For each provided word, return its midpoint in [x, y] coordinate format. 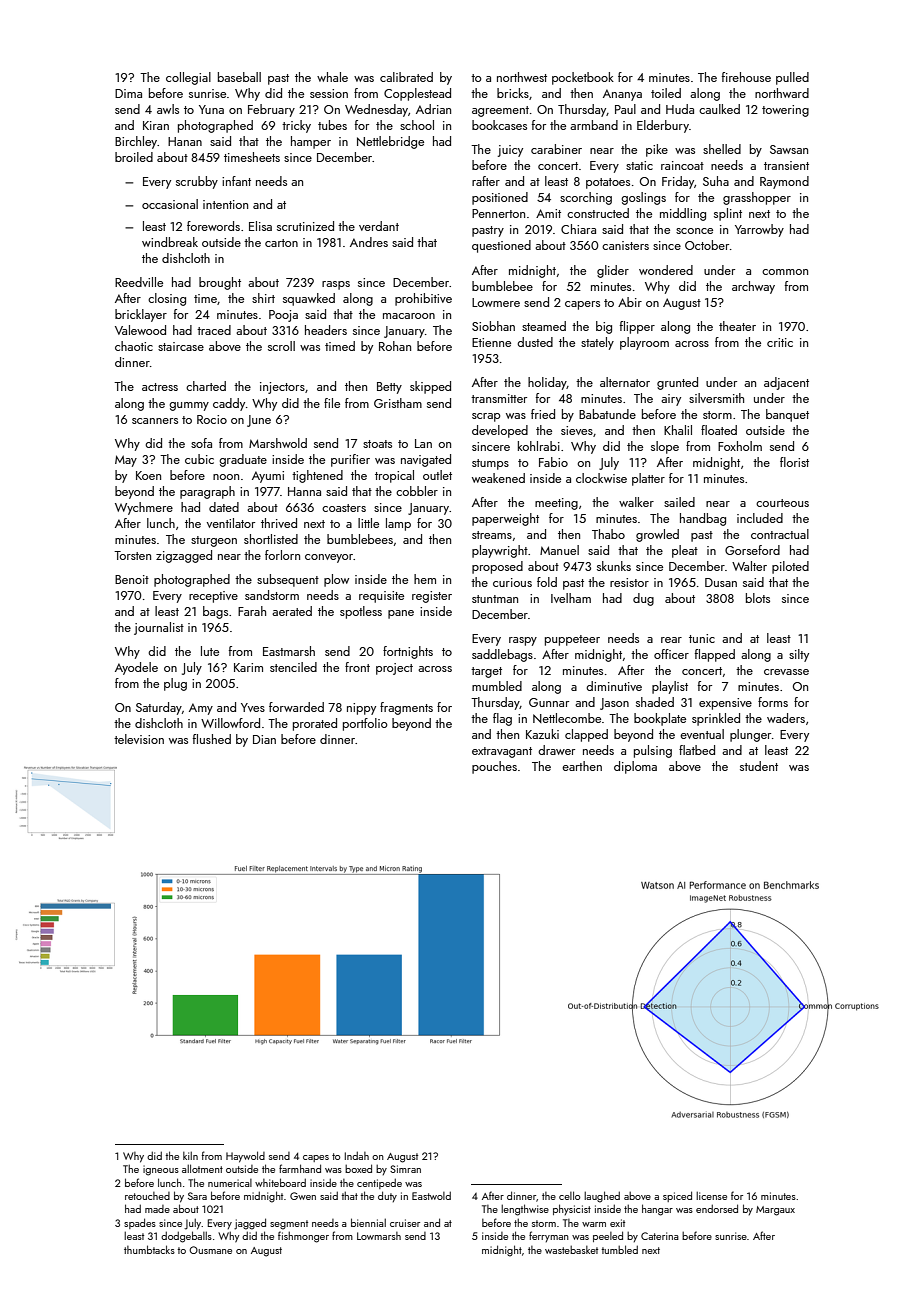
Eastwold [431, 1195]
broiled [134, 157]
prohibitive [423, 299]
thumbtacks [149, 1249]
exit [617, 1223]
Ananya [622, 95]
